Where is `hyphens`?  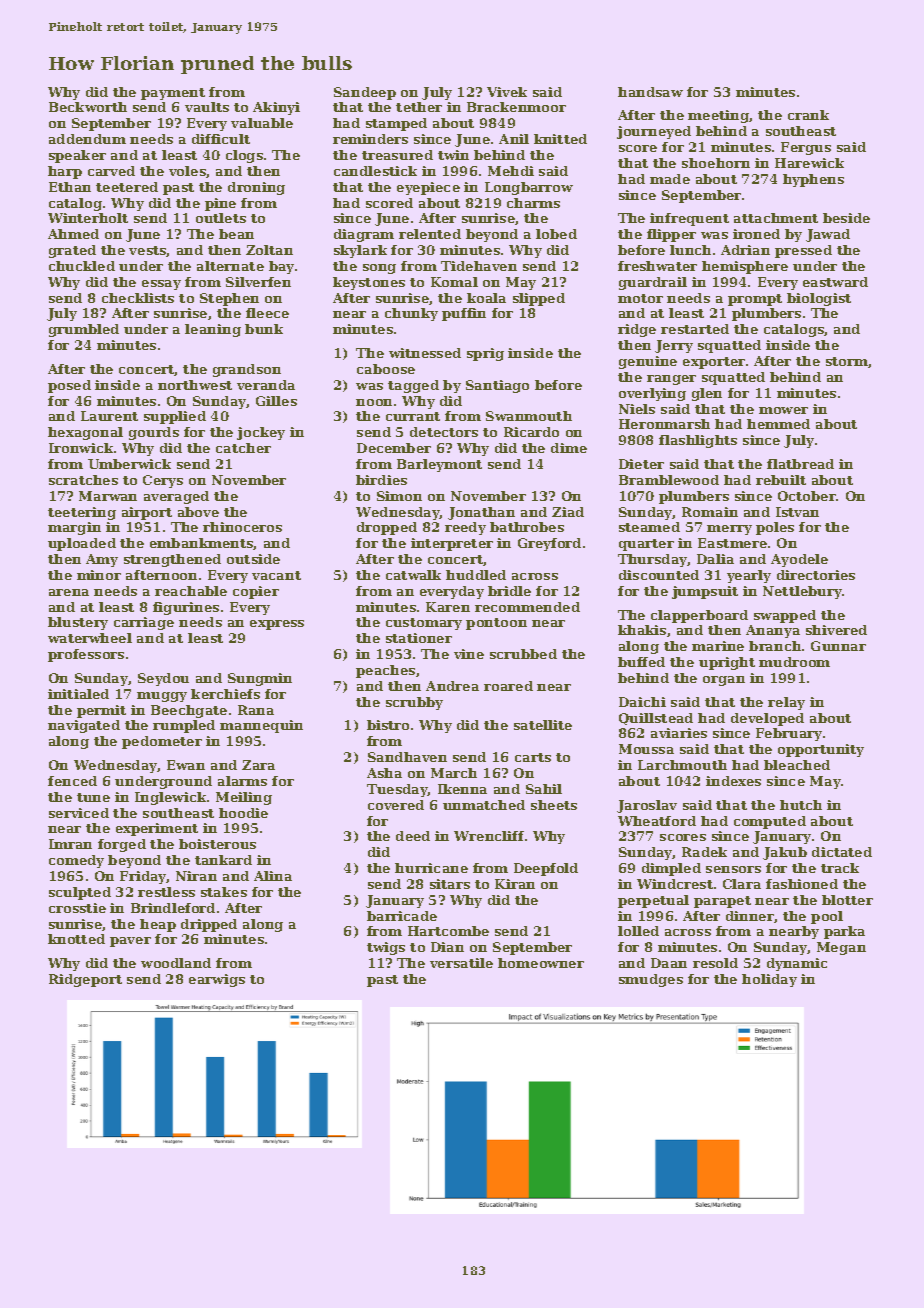 hyphens is located at coordinates (813, 180).
